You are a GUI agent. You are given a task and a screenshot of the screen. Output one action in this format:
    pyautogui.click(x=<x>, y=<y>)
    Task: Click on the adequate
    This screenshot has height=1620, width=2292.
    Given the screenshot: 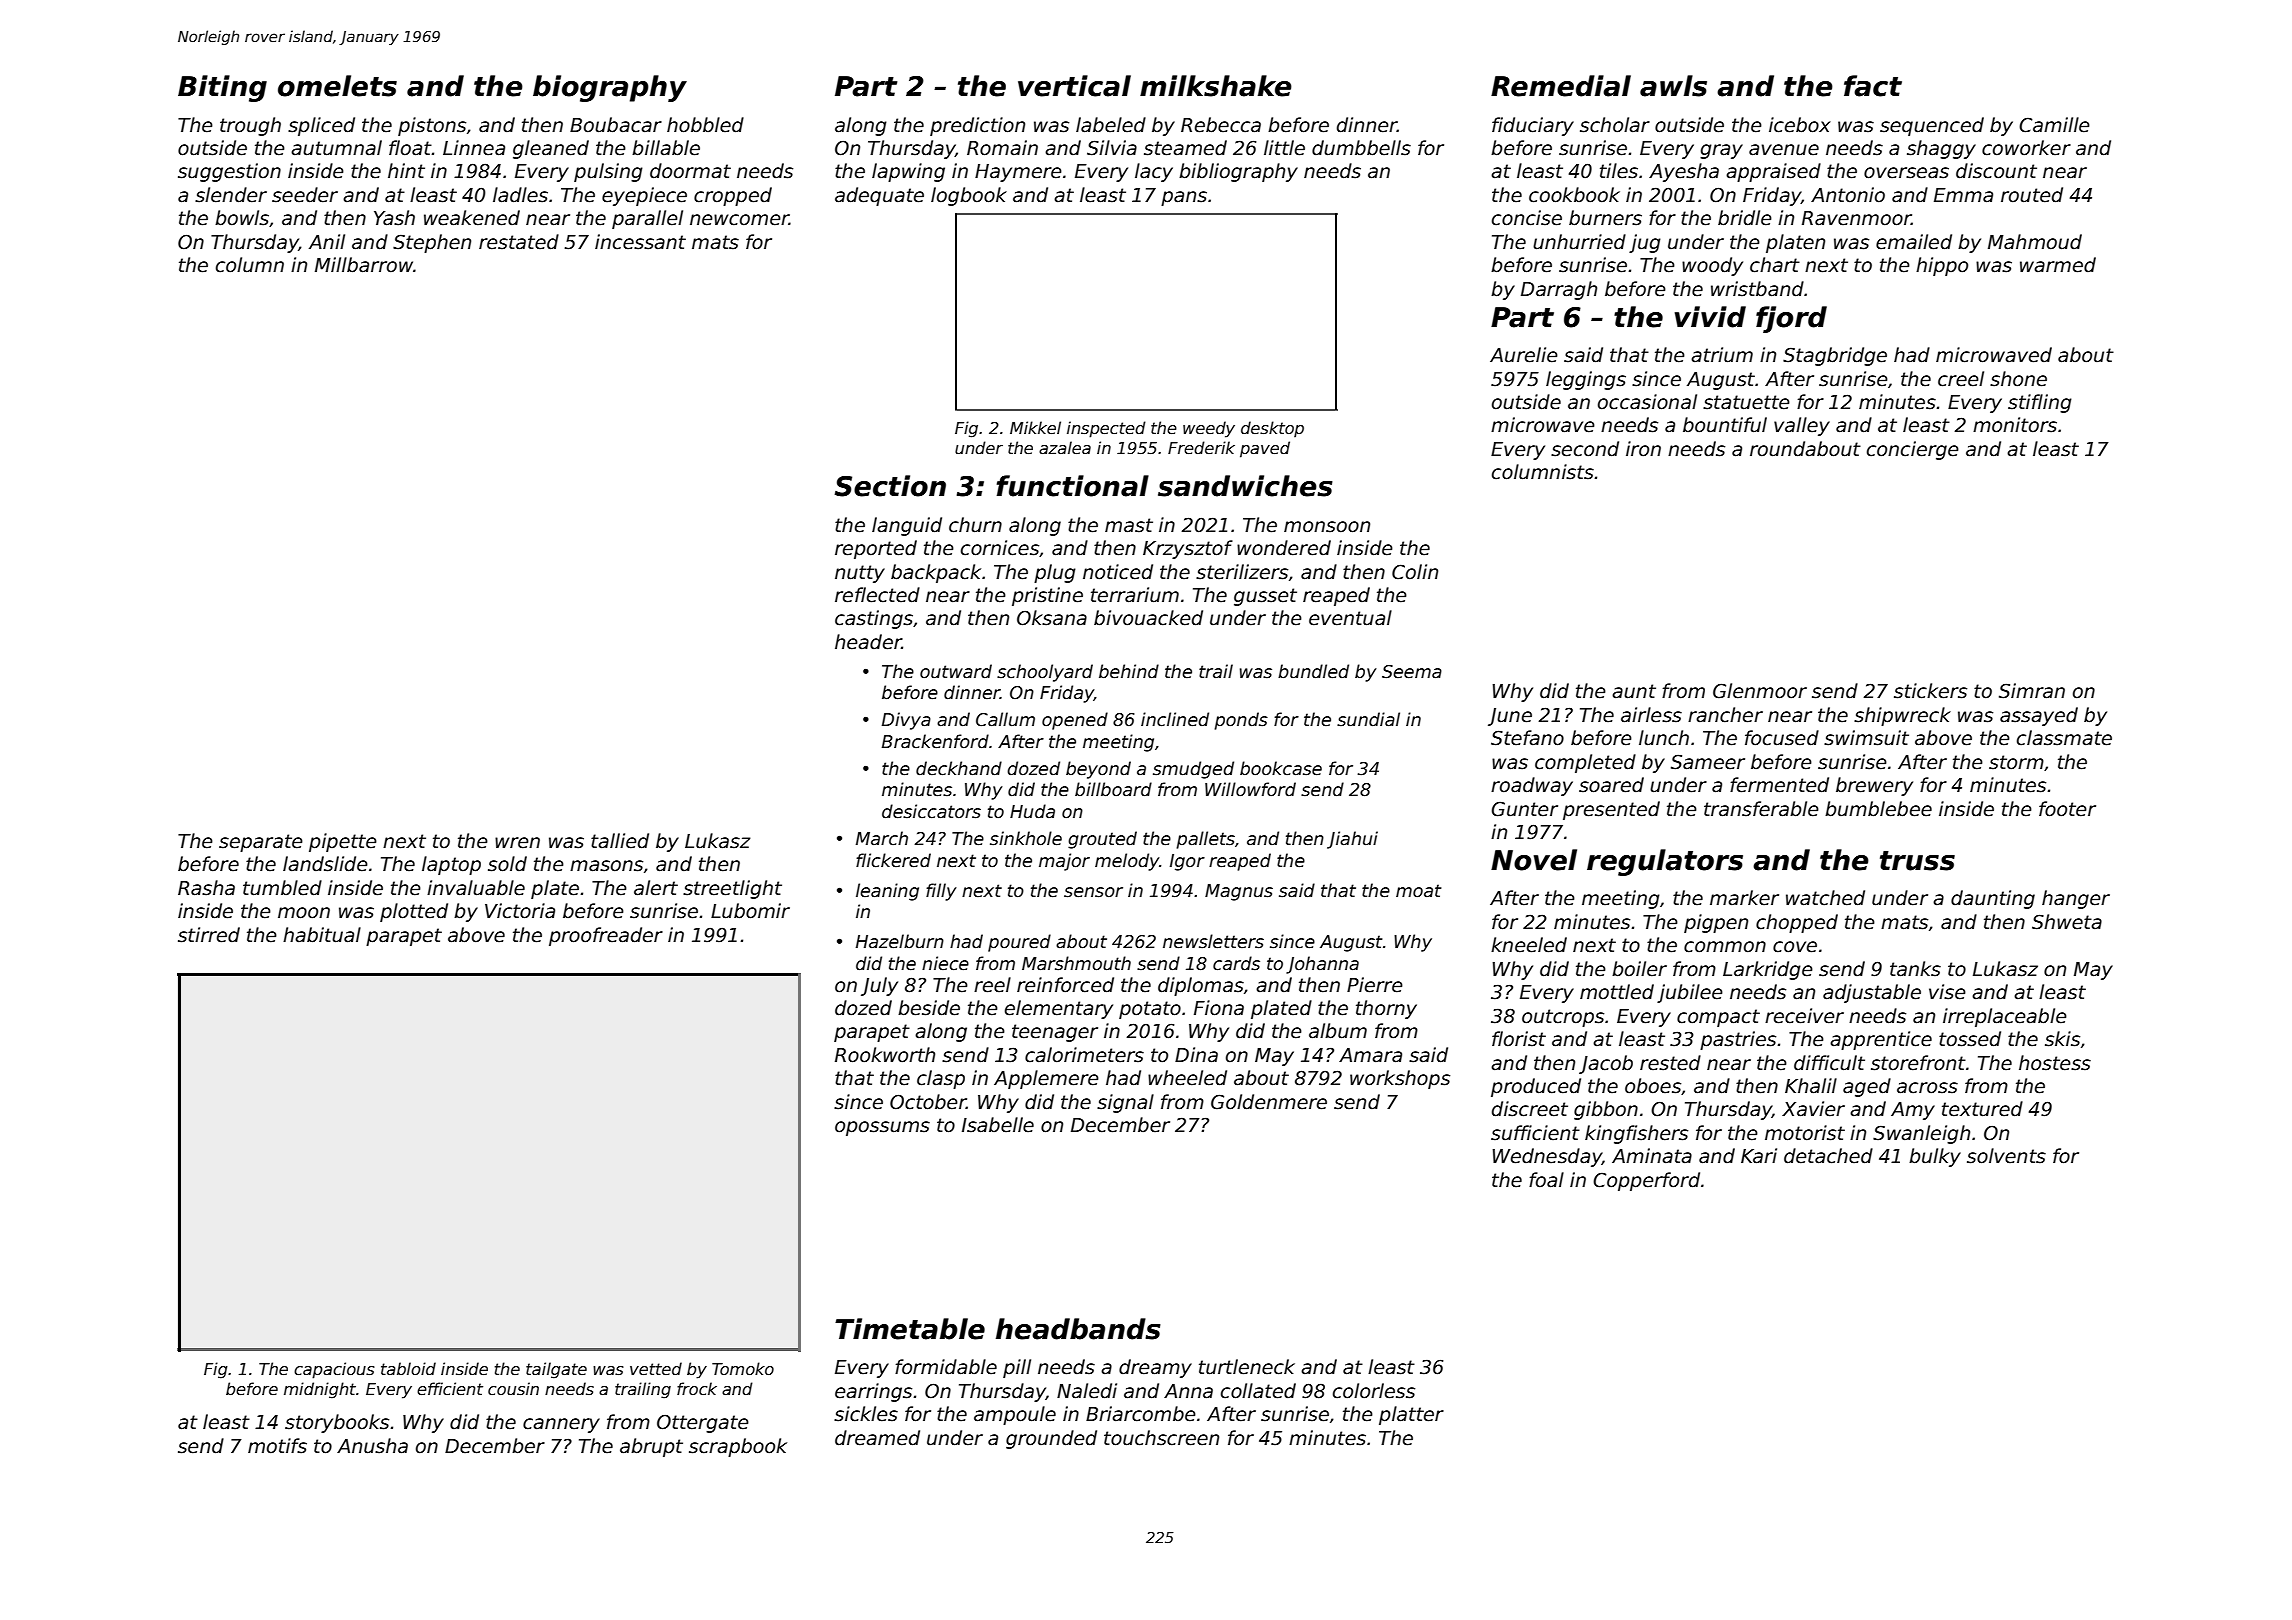 What is the action you would take?
    pyautogui.click(x=879, y=196)
